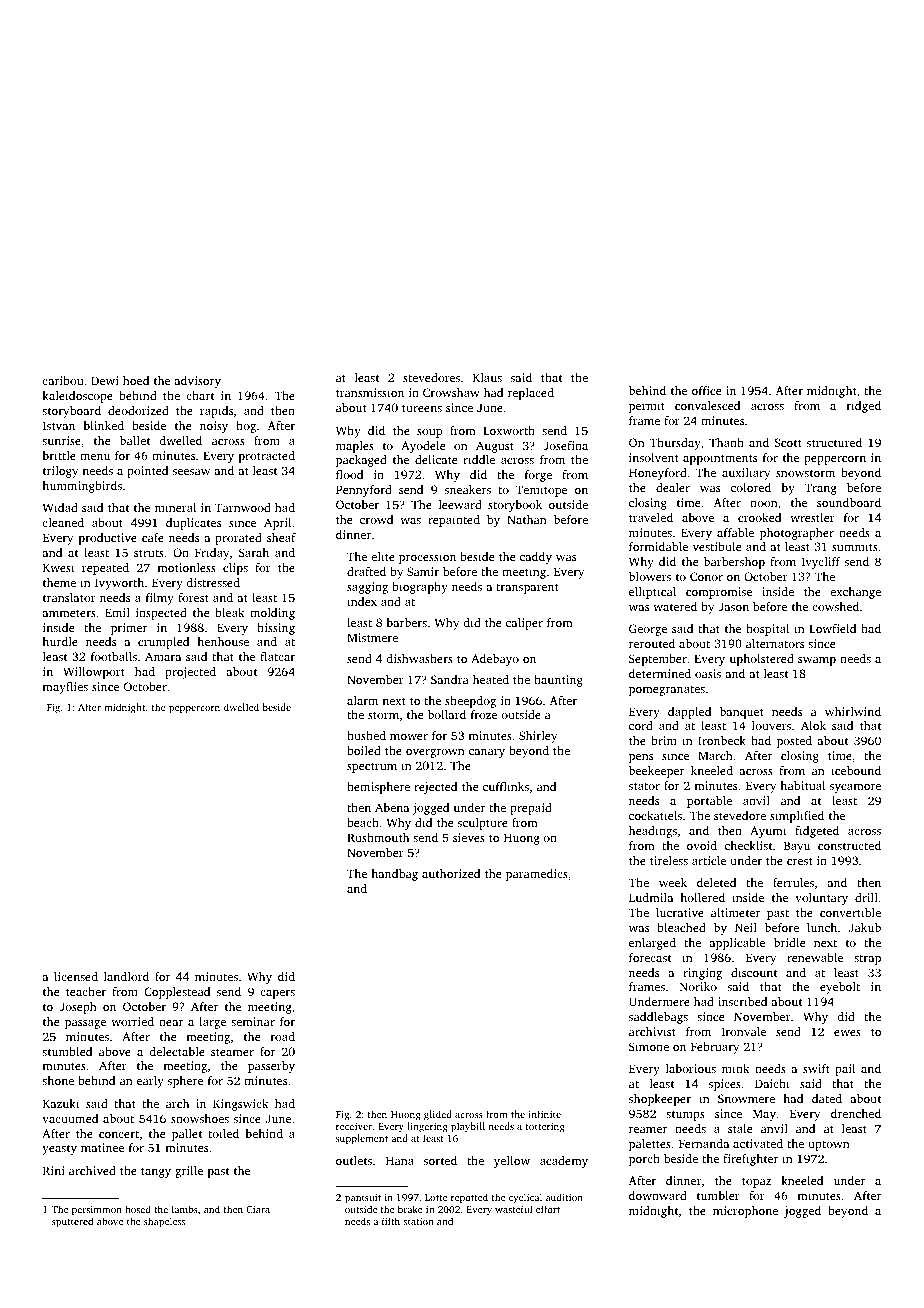  Describe the element at coordinates (538, 476) in the screenshot. I see `forge` at that location.
